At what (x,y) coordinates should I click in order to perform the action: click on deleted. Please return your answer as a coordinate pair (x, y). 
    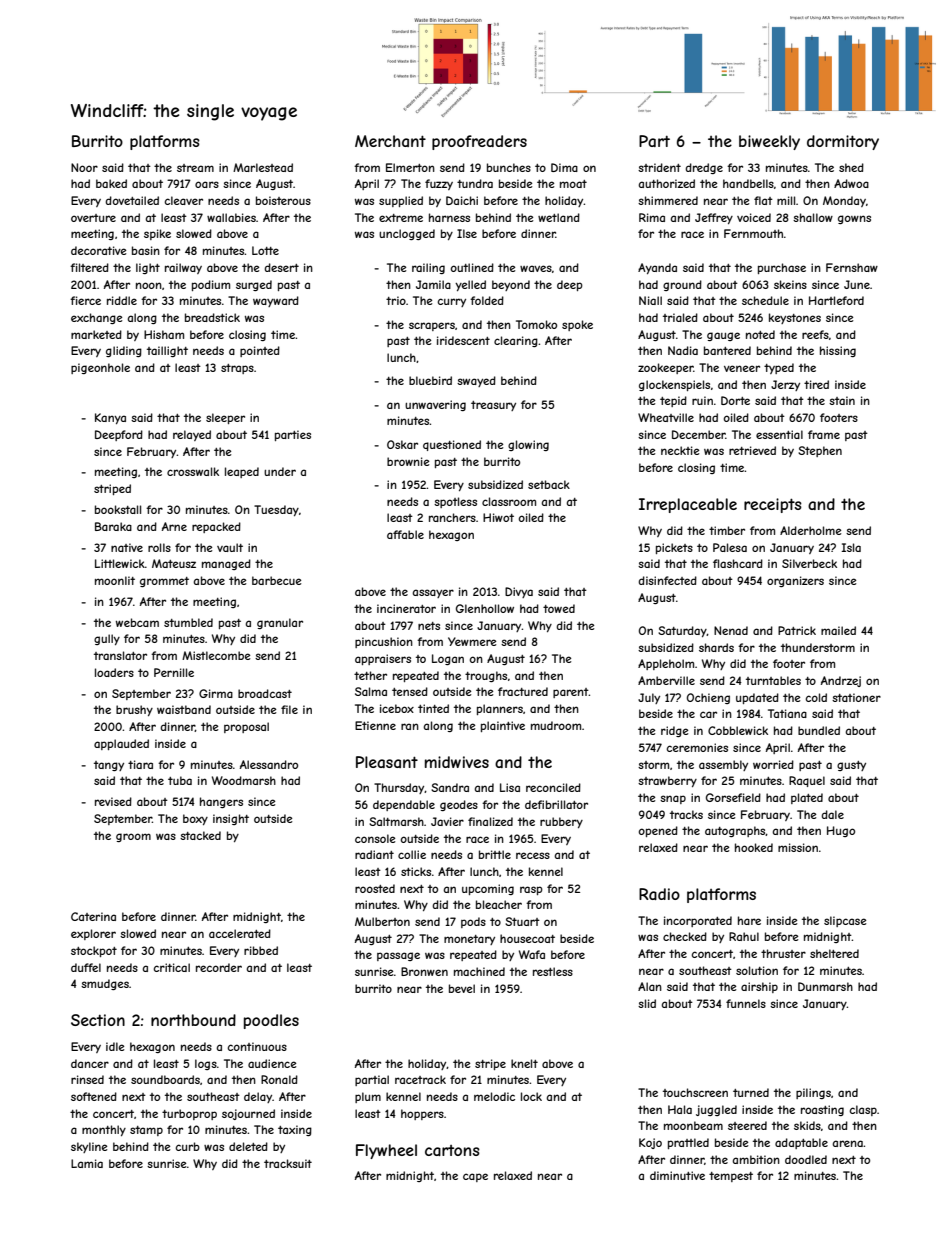
    Looking at the image, I should click on (248, 1146).
